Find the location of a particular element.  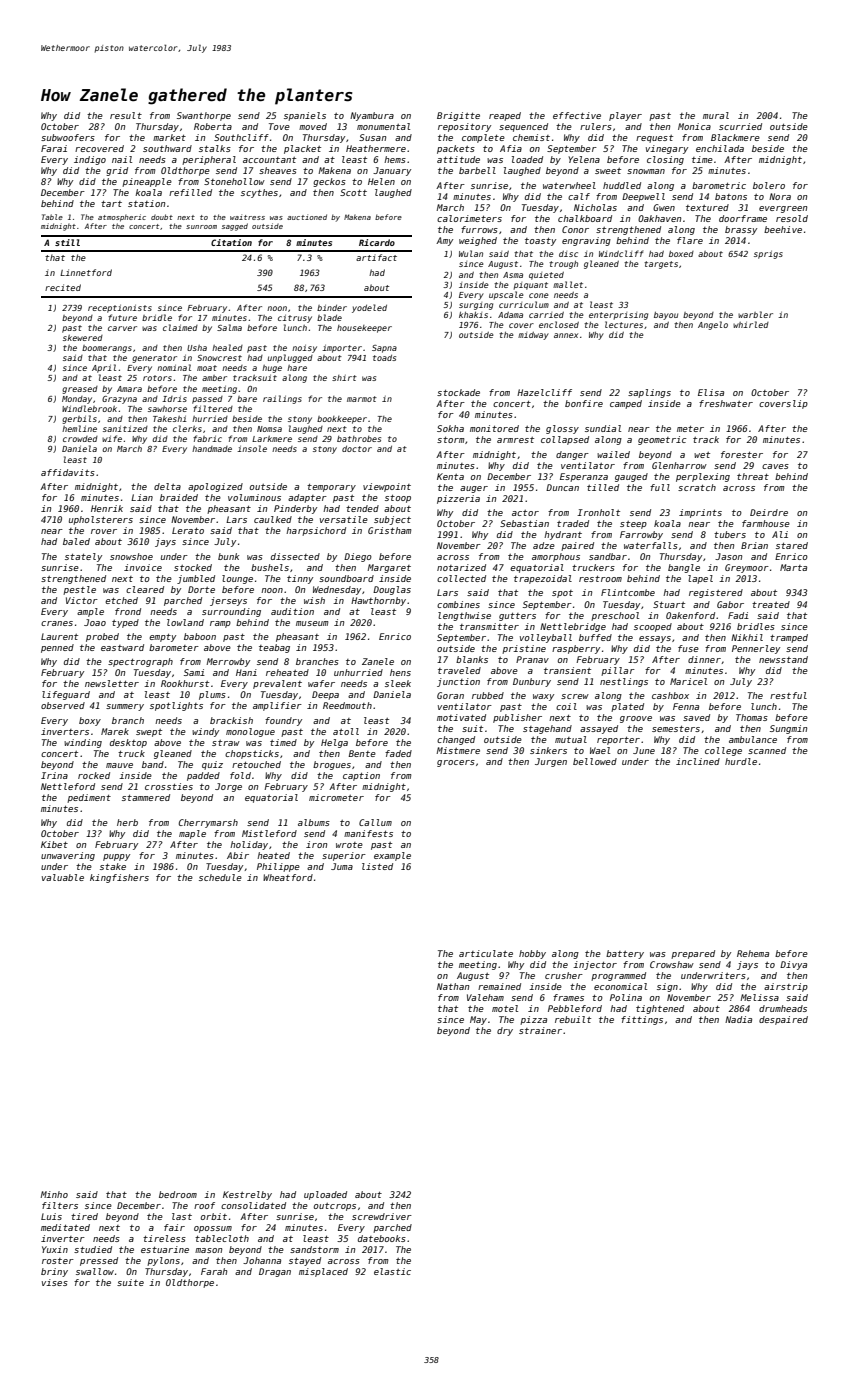

pylons is located at coordinates (163, 1261).
